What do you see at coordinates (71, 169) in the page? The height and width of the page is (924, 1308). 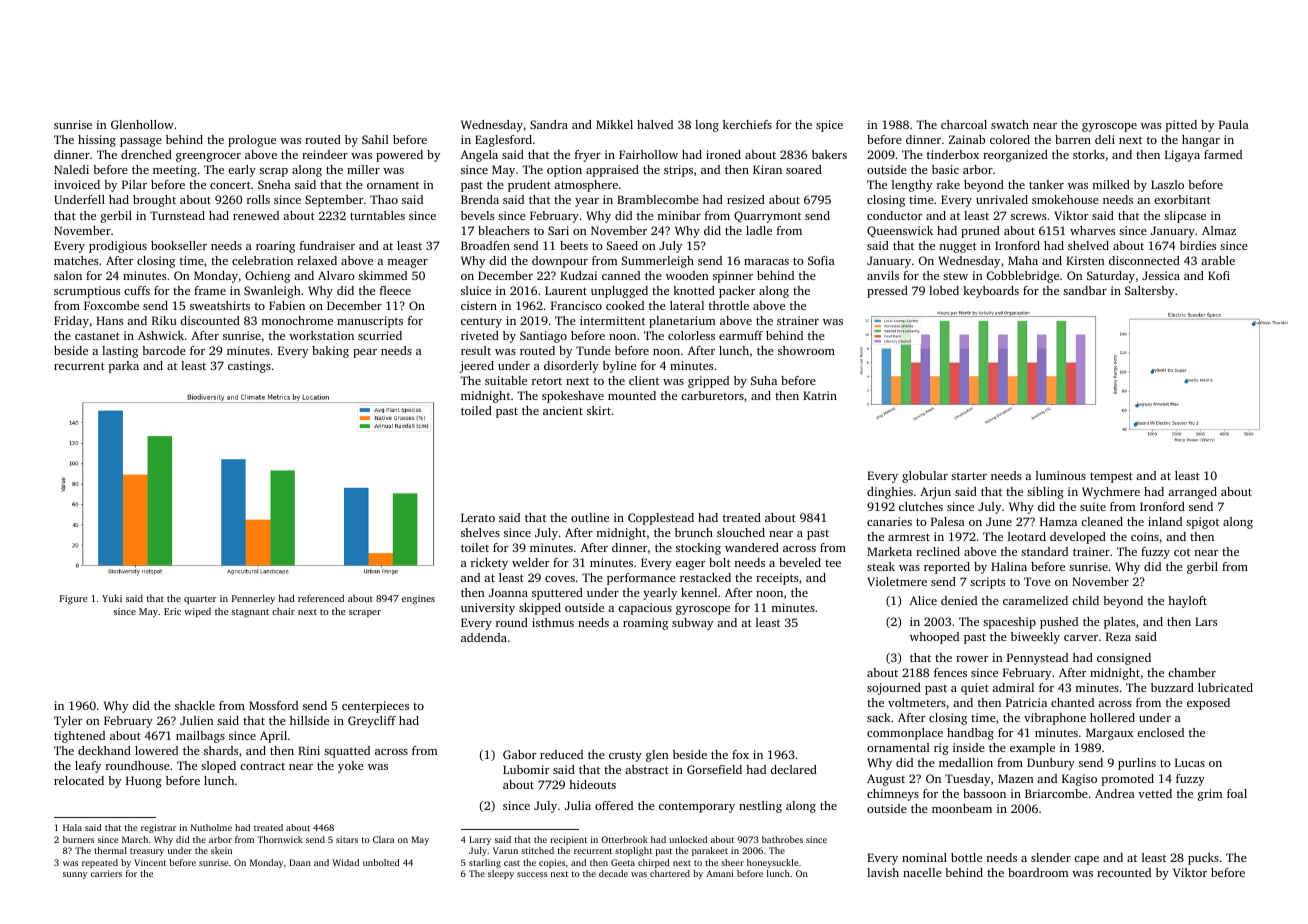 I see `Naledi` at bounding box center [71, 169].
